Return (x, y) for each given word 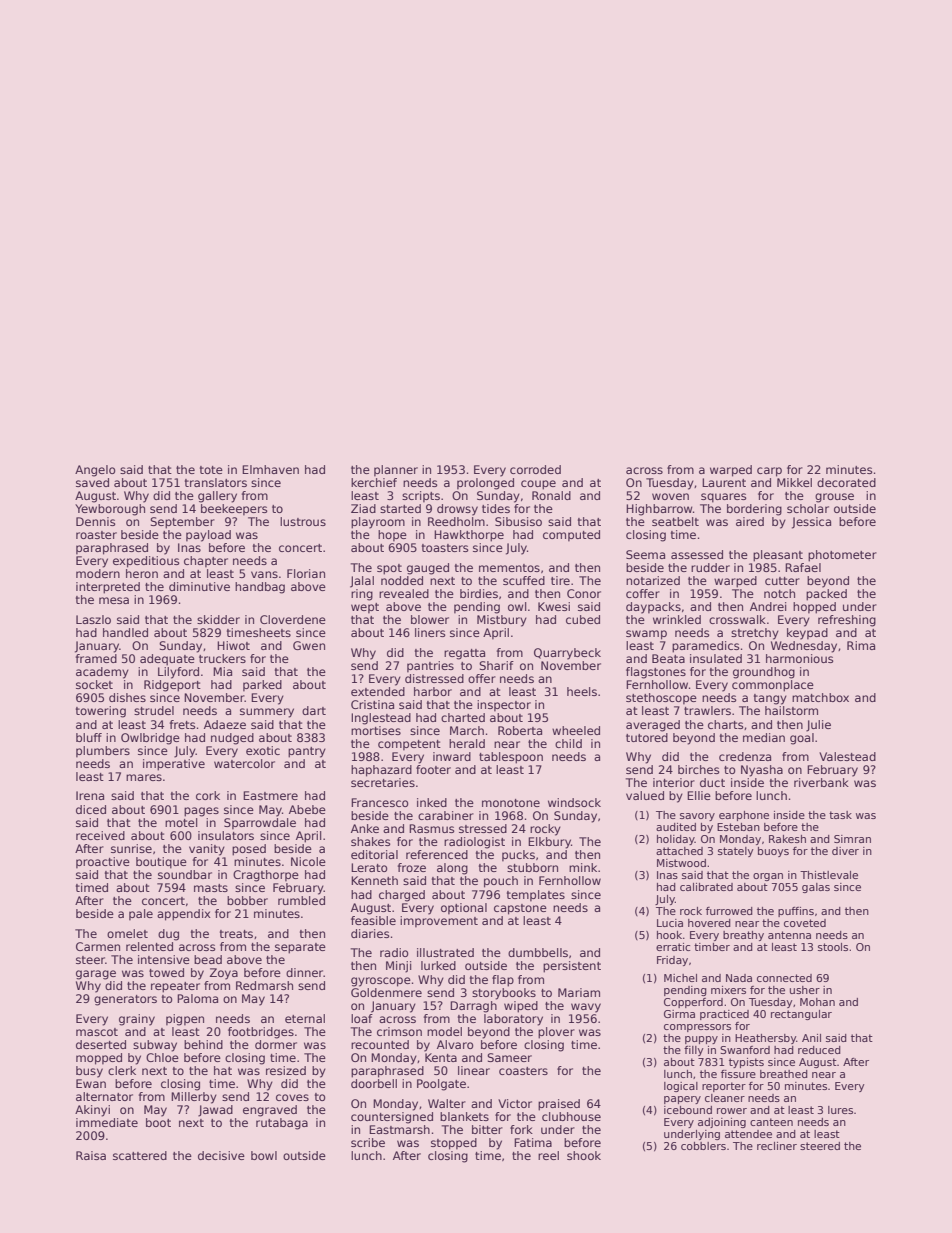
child (568, 743)
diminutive (199, 586)
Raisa (91, 1155)
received (100, 835)
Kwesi (554, 606)
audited (676, 827)
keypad (807, 634)
